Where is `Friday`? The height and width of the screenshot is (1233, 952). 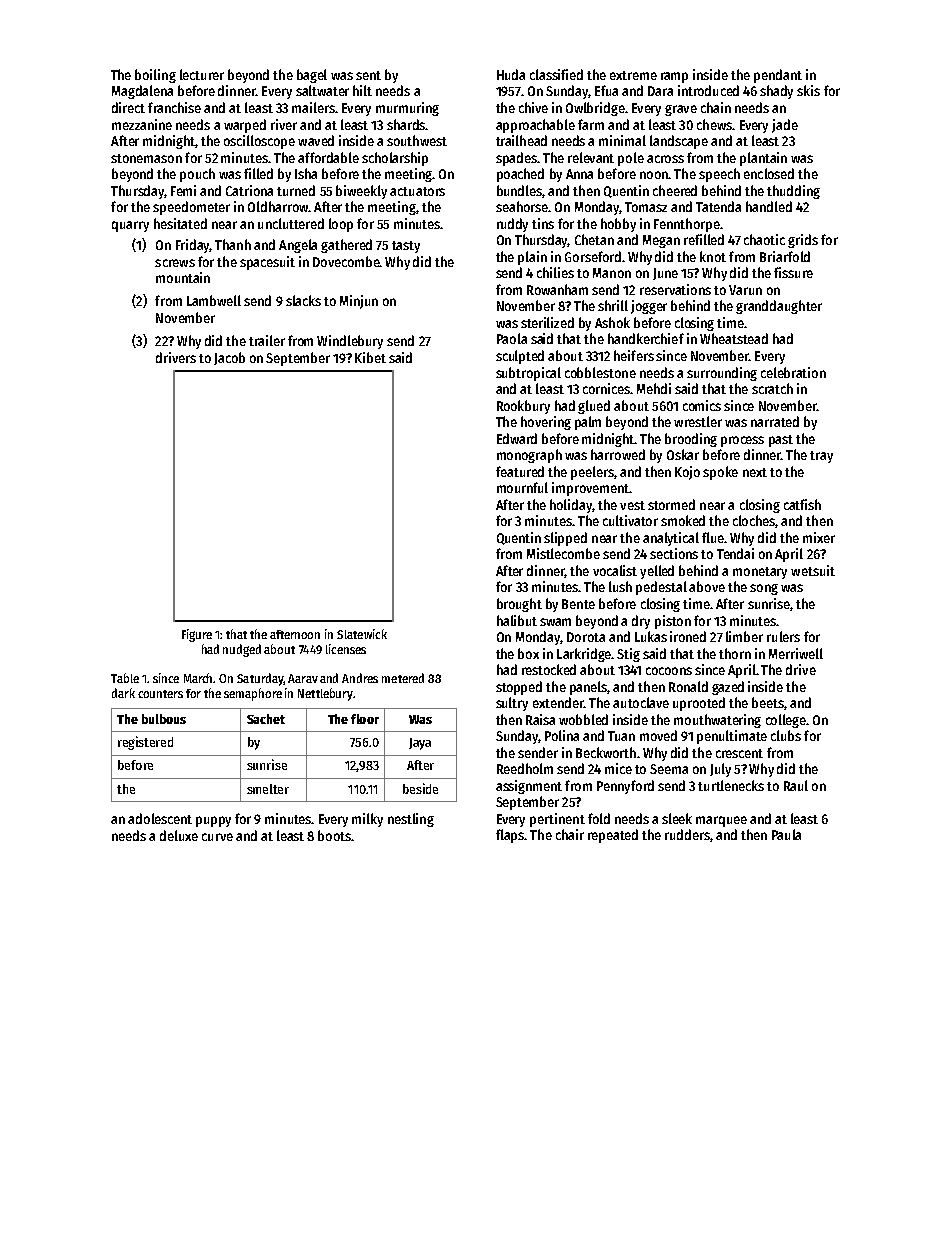 Friday is located at coordinates (193, 246).
